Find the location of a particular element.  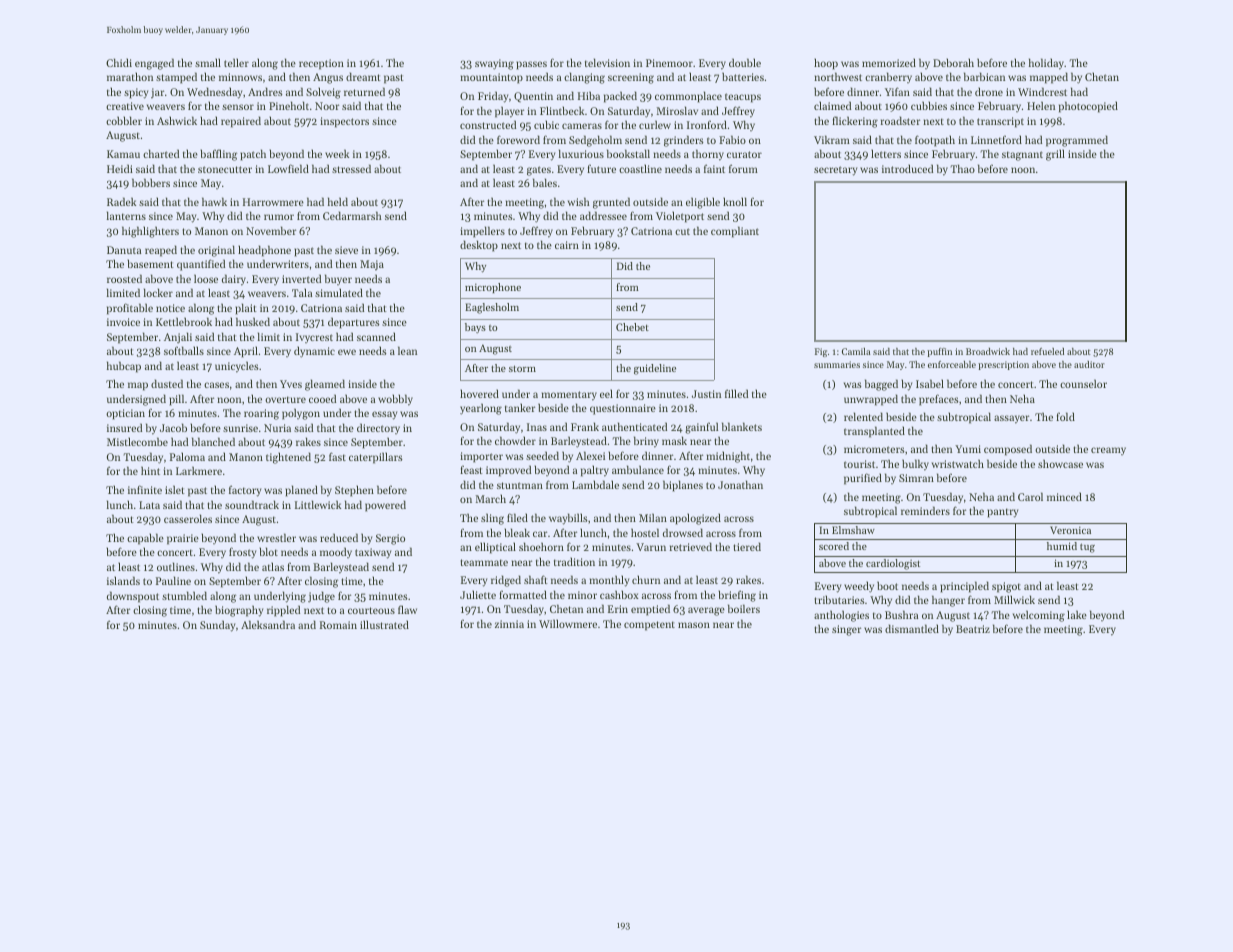

Chebet is located at coordinates (632, 327).
